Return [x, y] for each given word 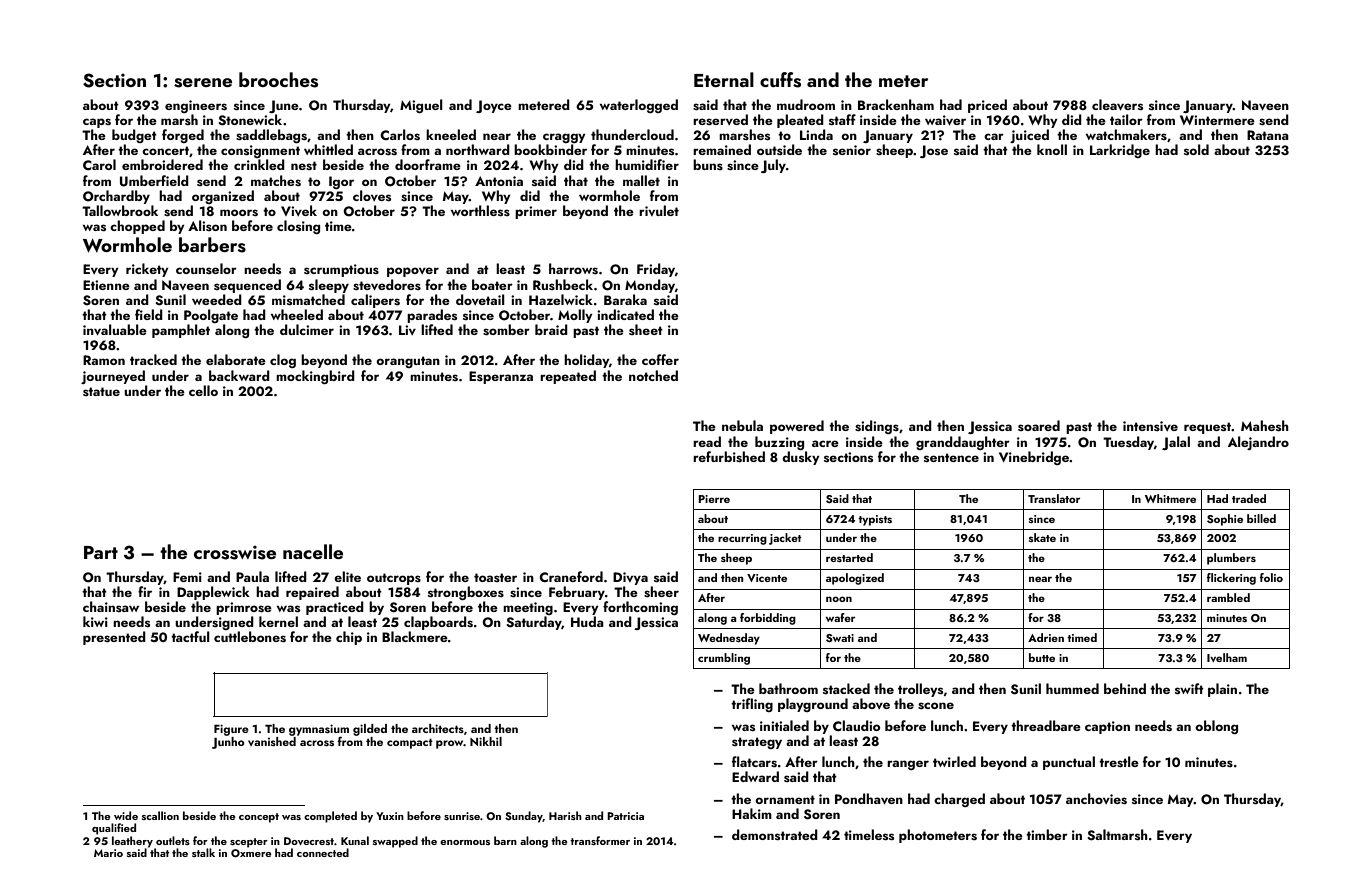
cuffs [780, 80]
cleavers [1117, 105]
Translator [1054, 498]
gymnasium [319, 730]
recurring [742, 539]
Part [101, 552]
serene [203, 83]
